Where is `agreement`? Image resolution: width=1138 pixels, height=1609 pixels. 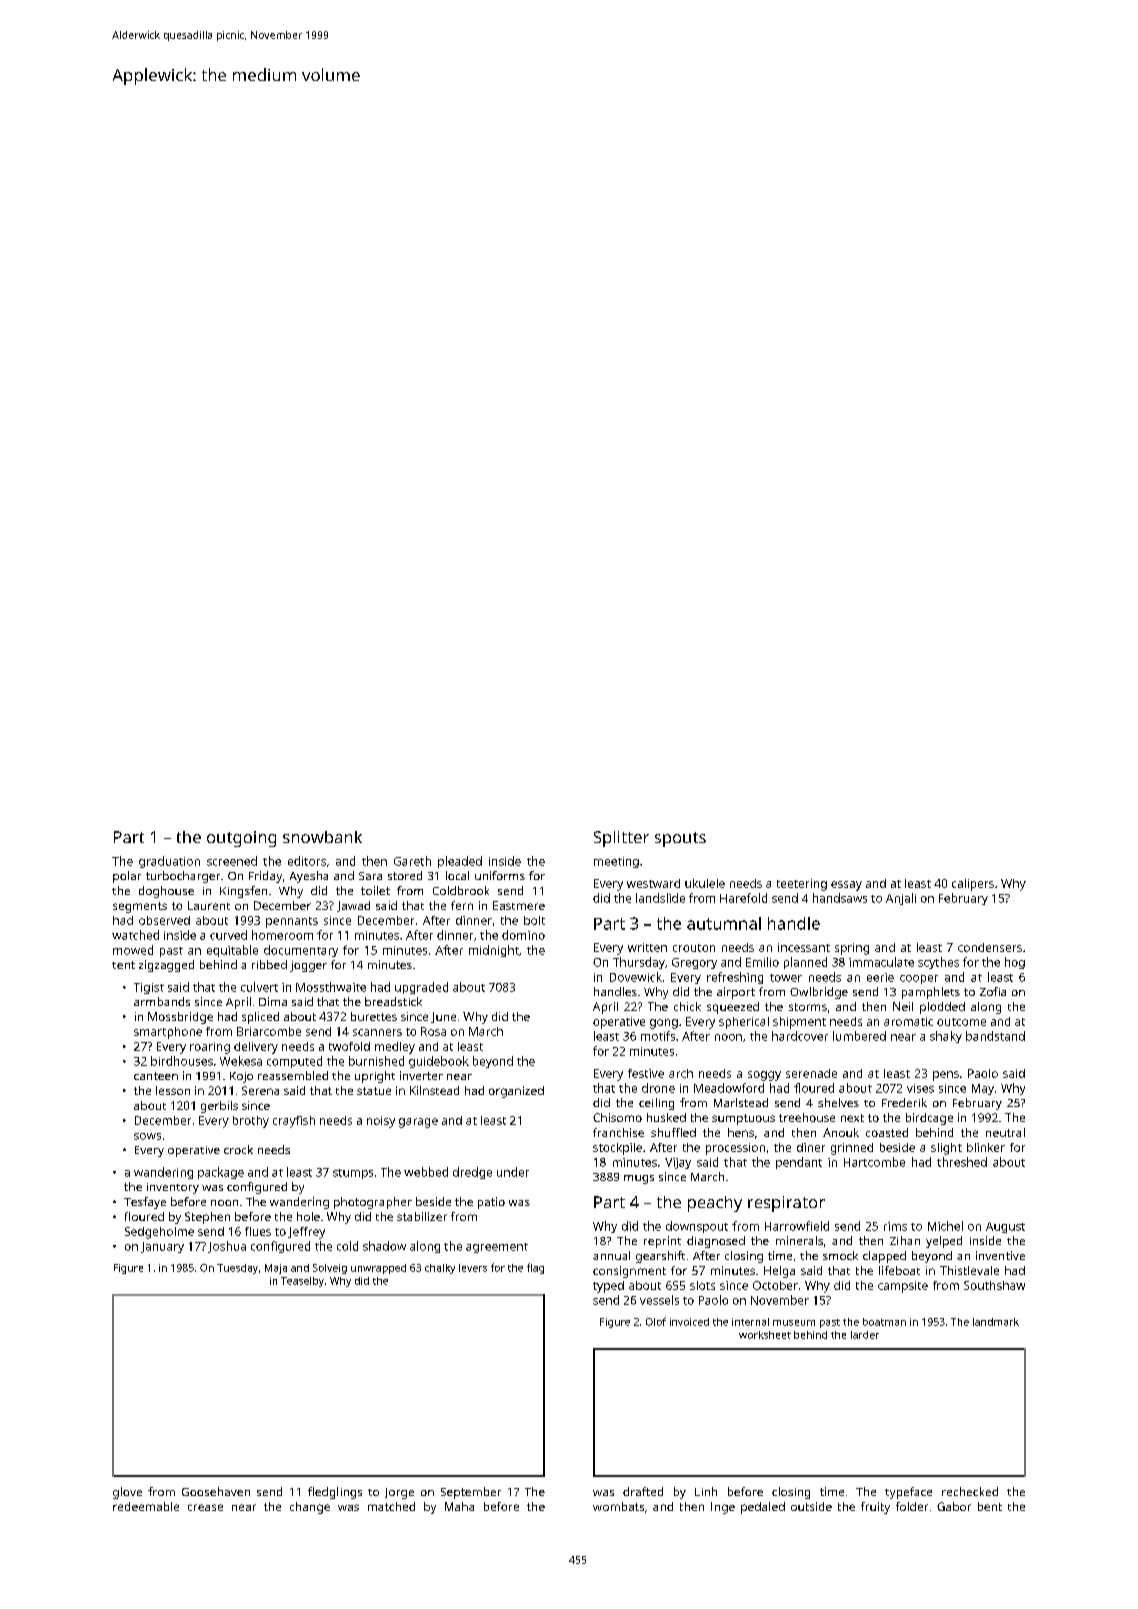 agreement is located at coordinates (497, 1248).
